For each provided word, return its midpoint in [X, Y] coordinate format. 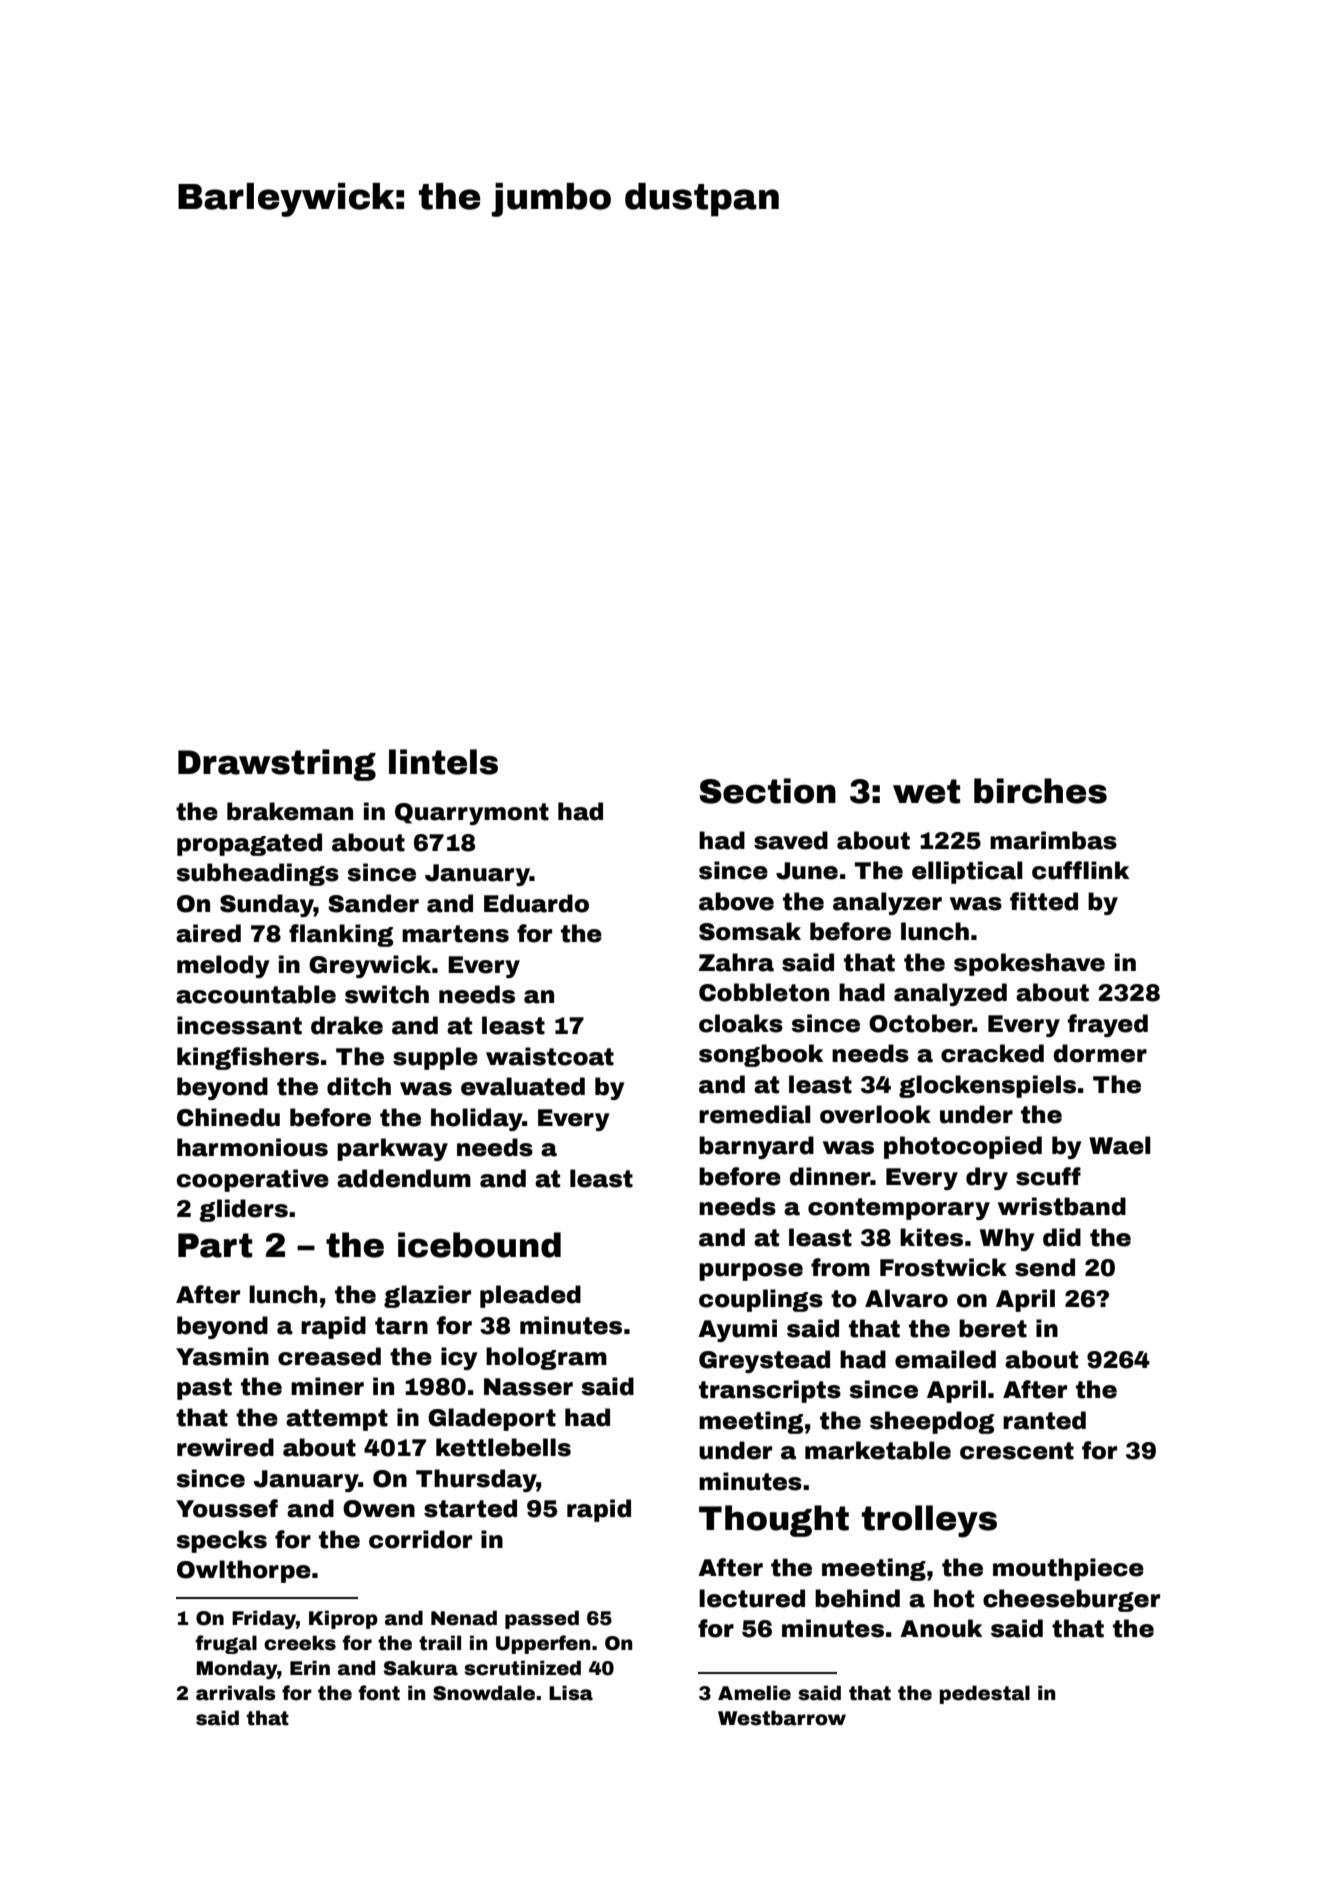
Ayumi [737, 1330]
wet [926, 791]
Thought [774, 1521]
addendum [404, 1178]
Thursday [476, 1480]
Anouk [941, 1628]
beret [993, 1328]
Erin [310, 1667]
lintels [443, 762]
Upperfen [543, 1644]
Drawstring [277, 765]
